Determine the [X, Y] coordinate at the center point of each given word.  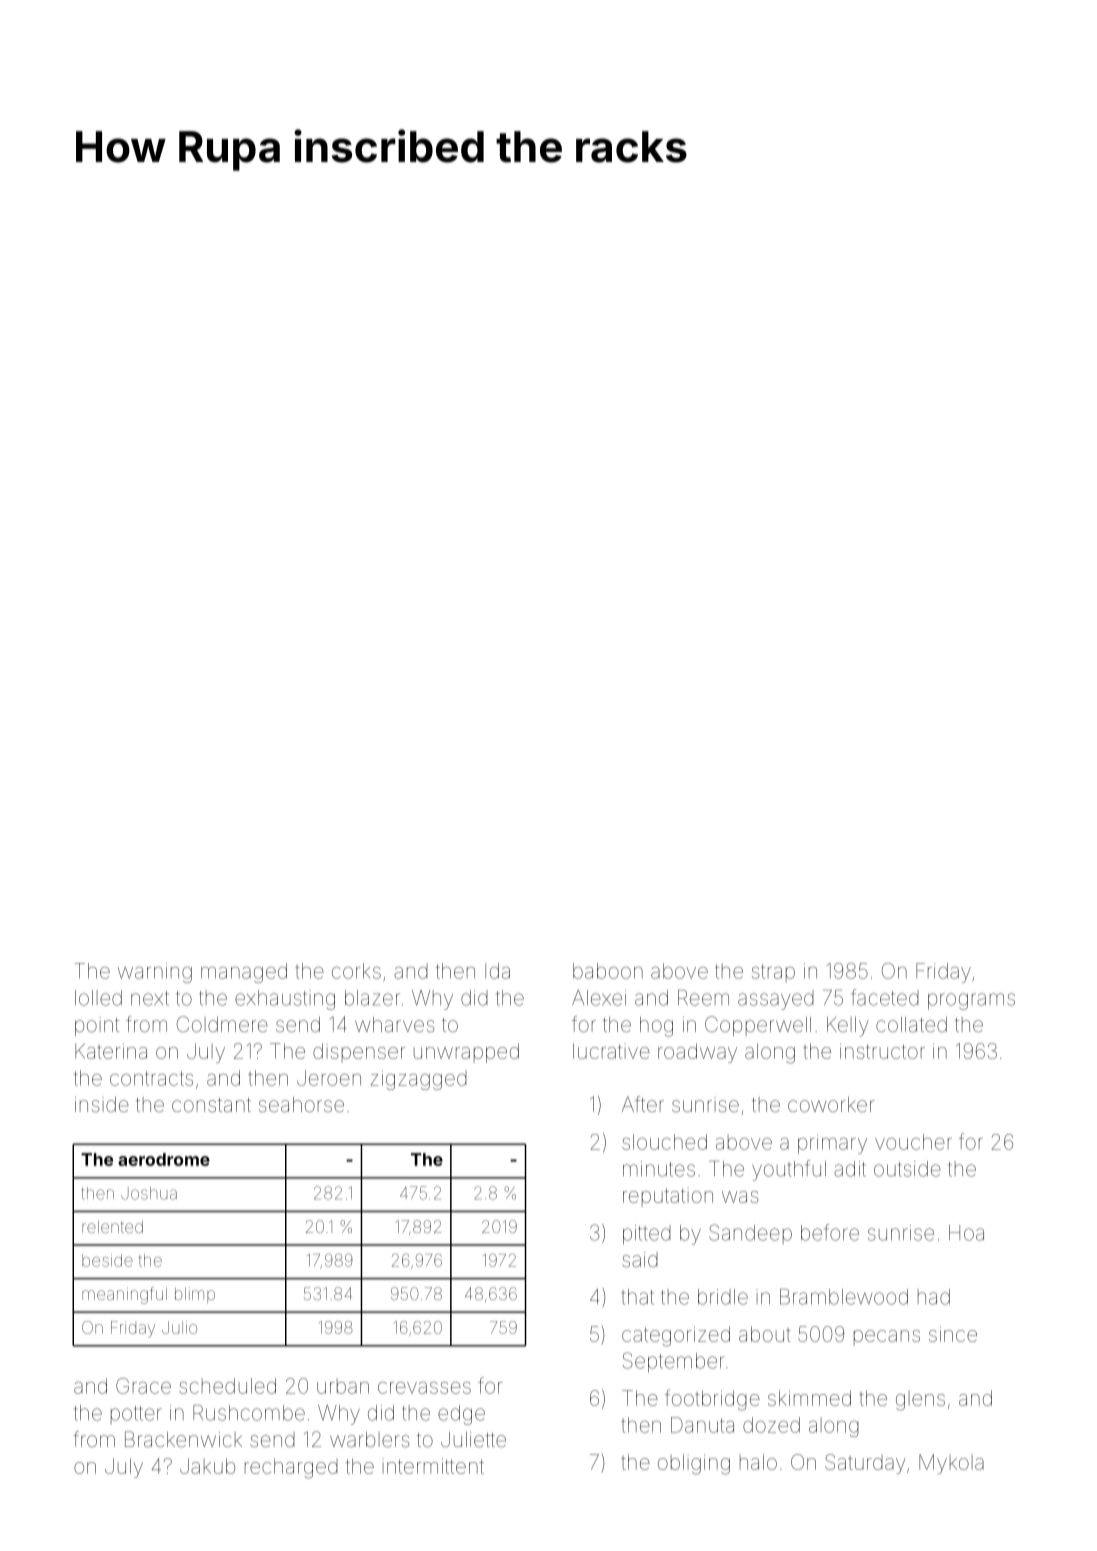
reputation [668, 1197]
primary [832, 1144]
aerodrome [164, 1159]
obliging [694, 1464]
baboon [608, 971]
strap [773, 973]
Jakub [207, 1466]
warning [155, 973]
